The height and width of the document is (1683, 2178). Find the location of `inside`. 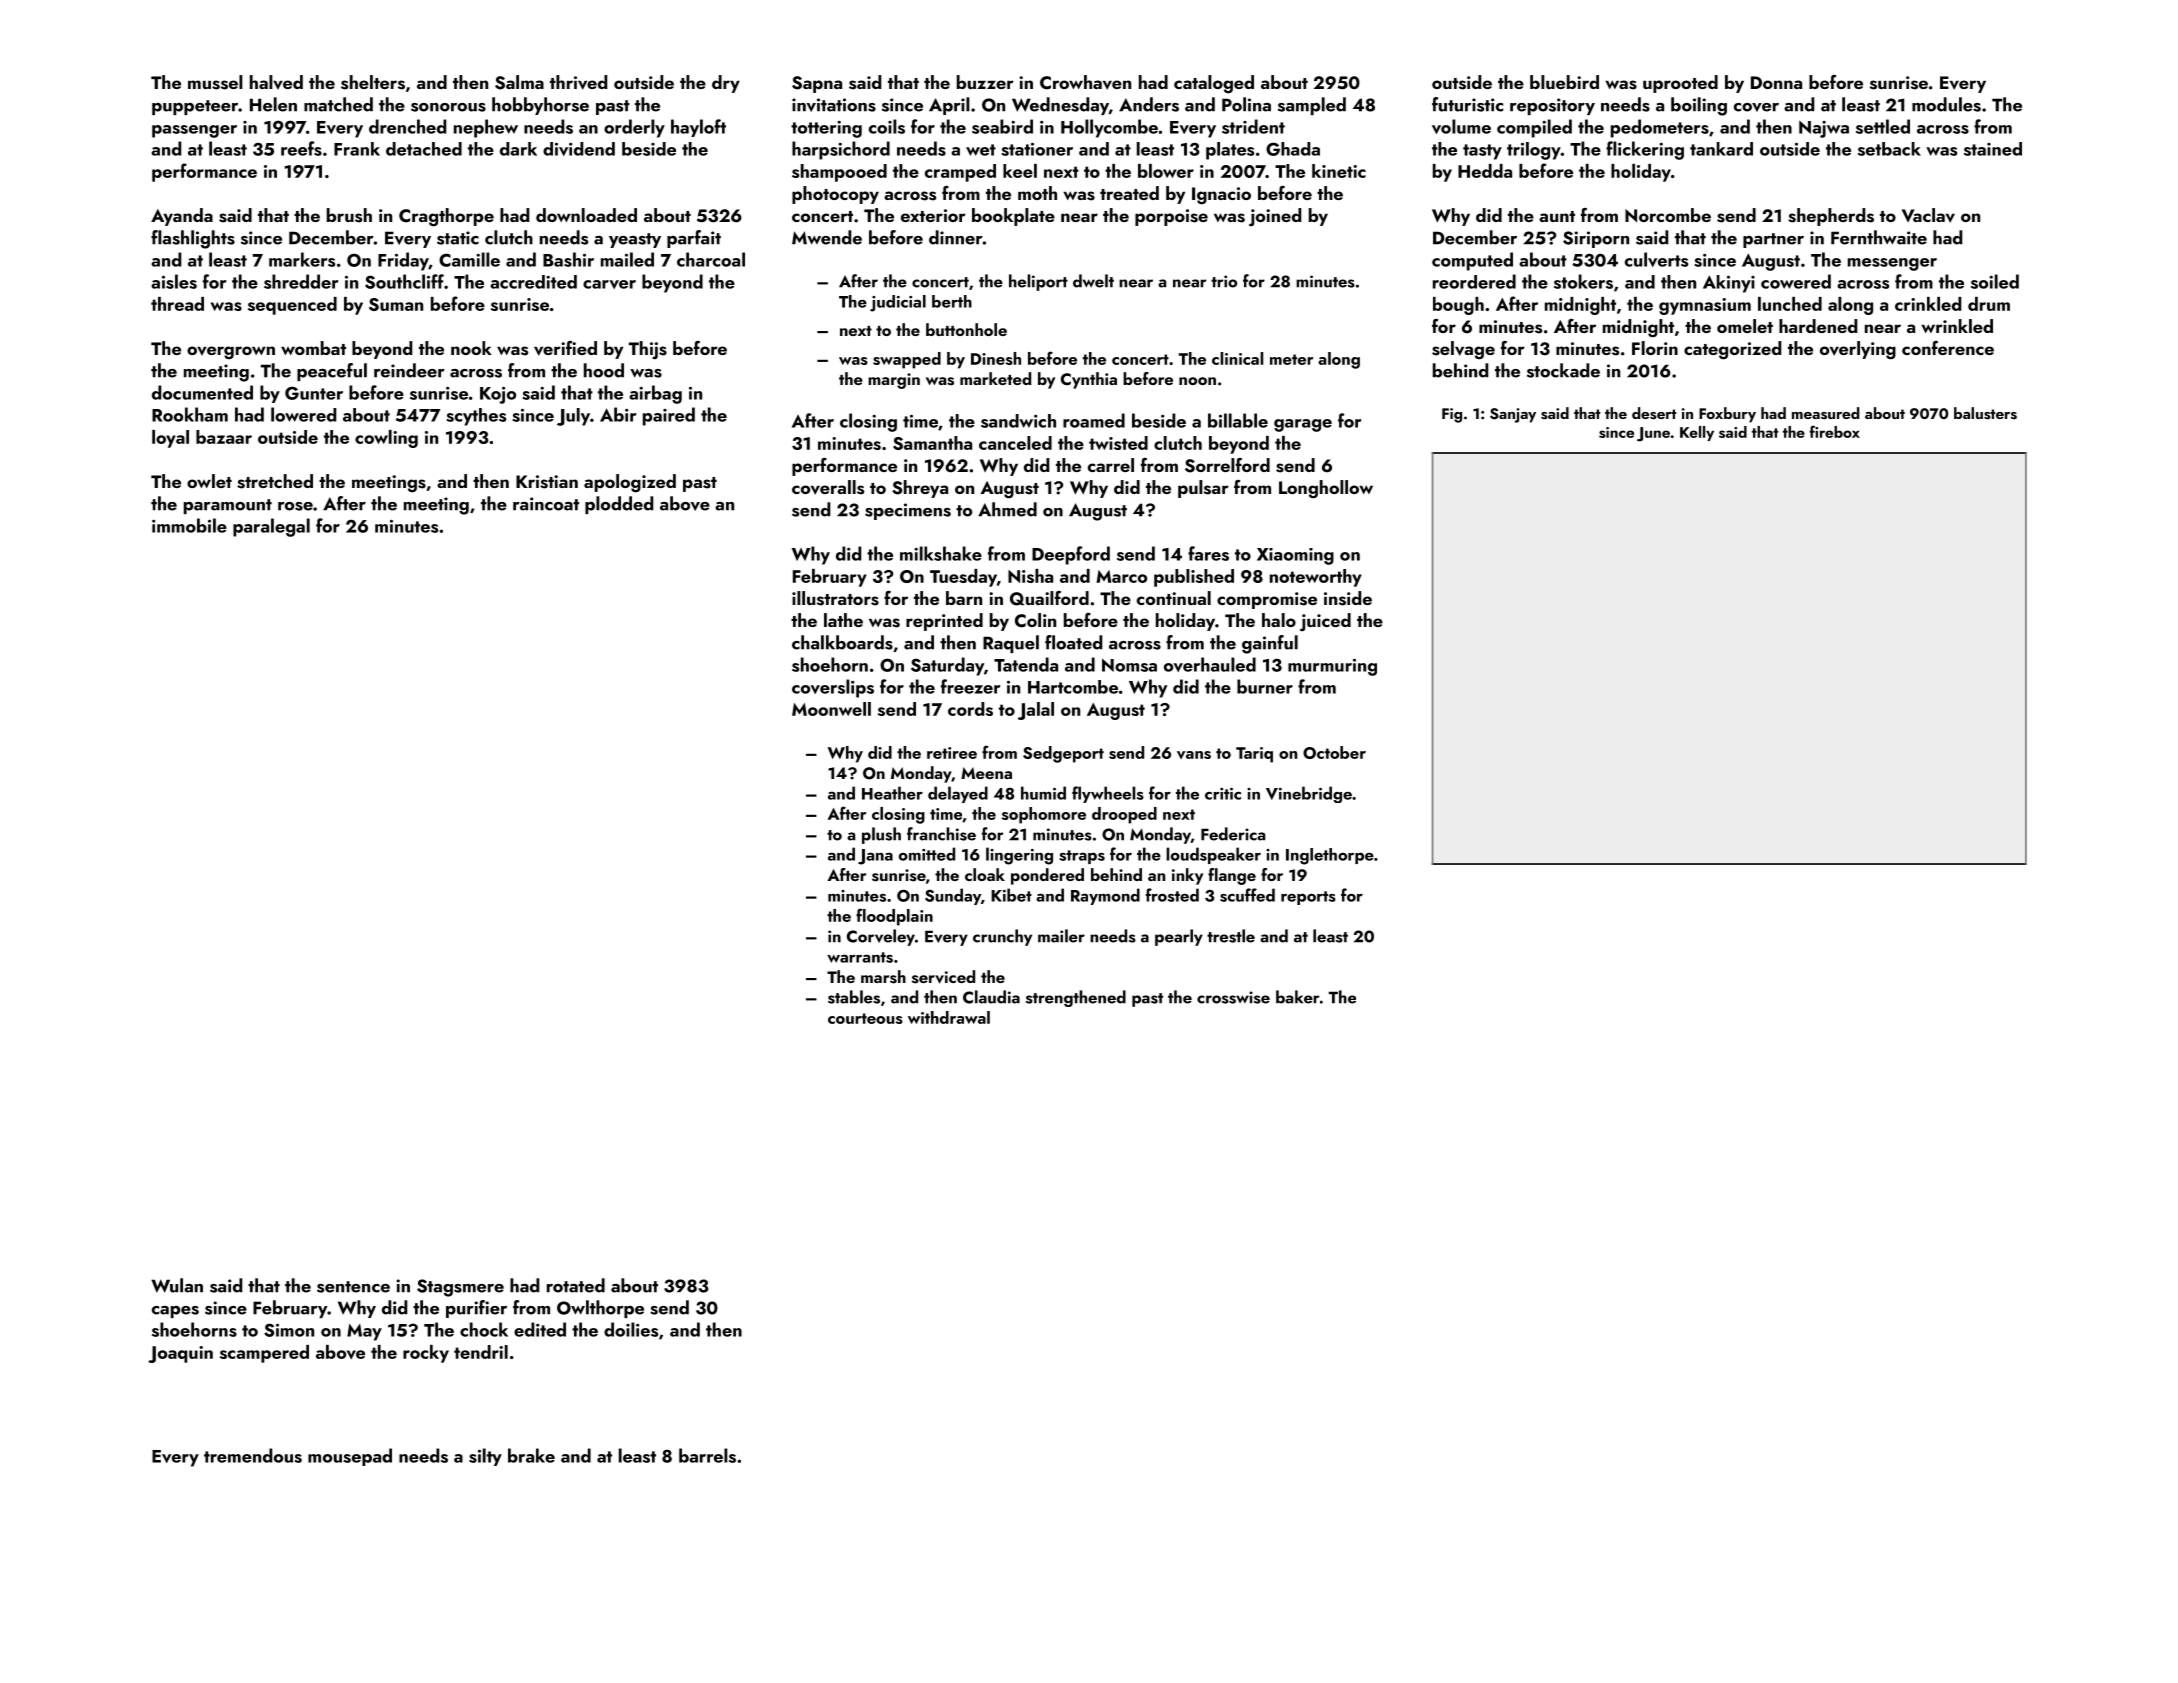

inside is located at coordinates (1348, 598).
